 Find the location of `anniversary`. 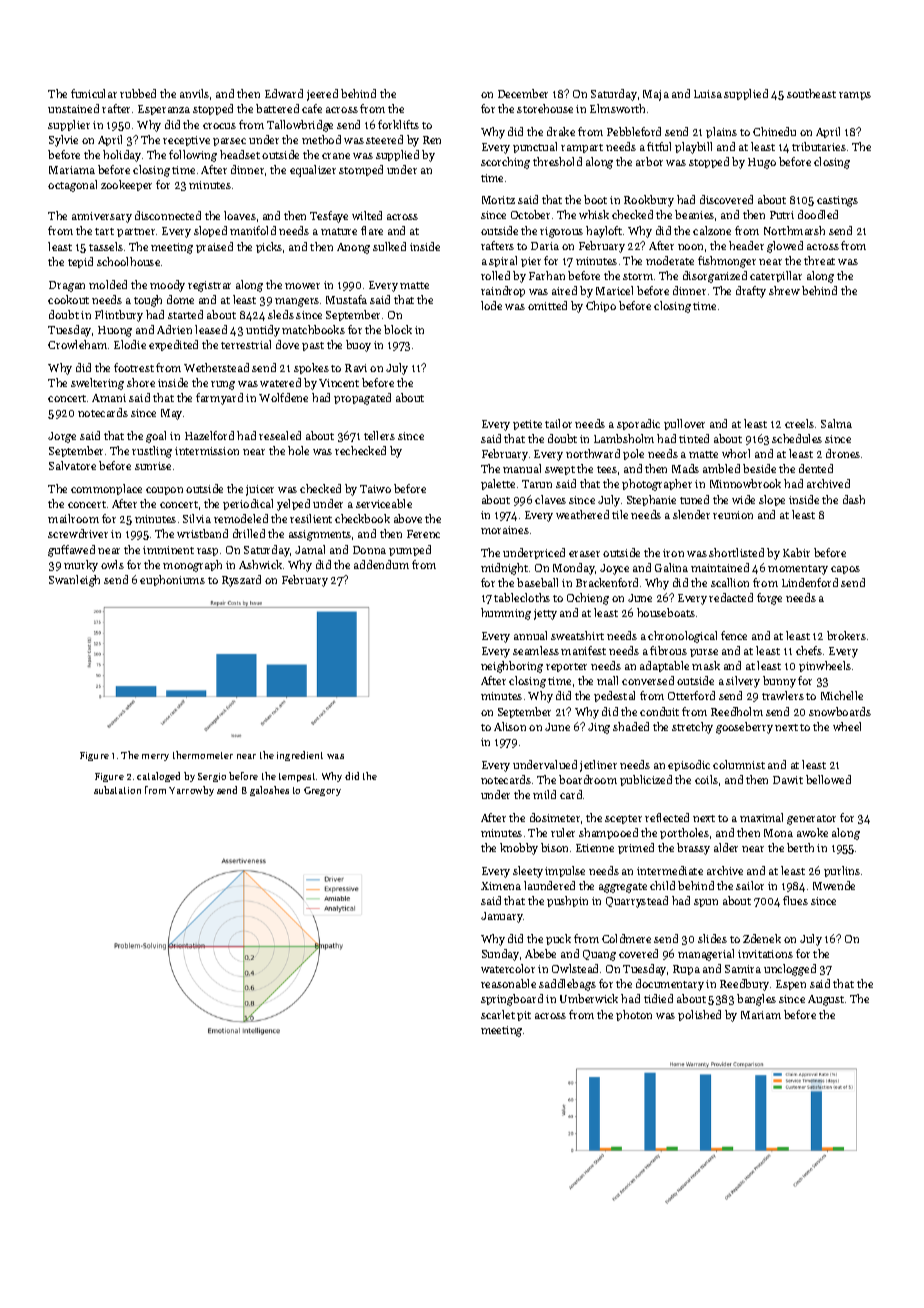

anniversary is located at coordinates (102, 217).
